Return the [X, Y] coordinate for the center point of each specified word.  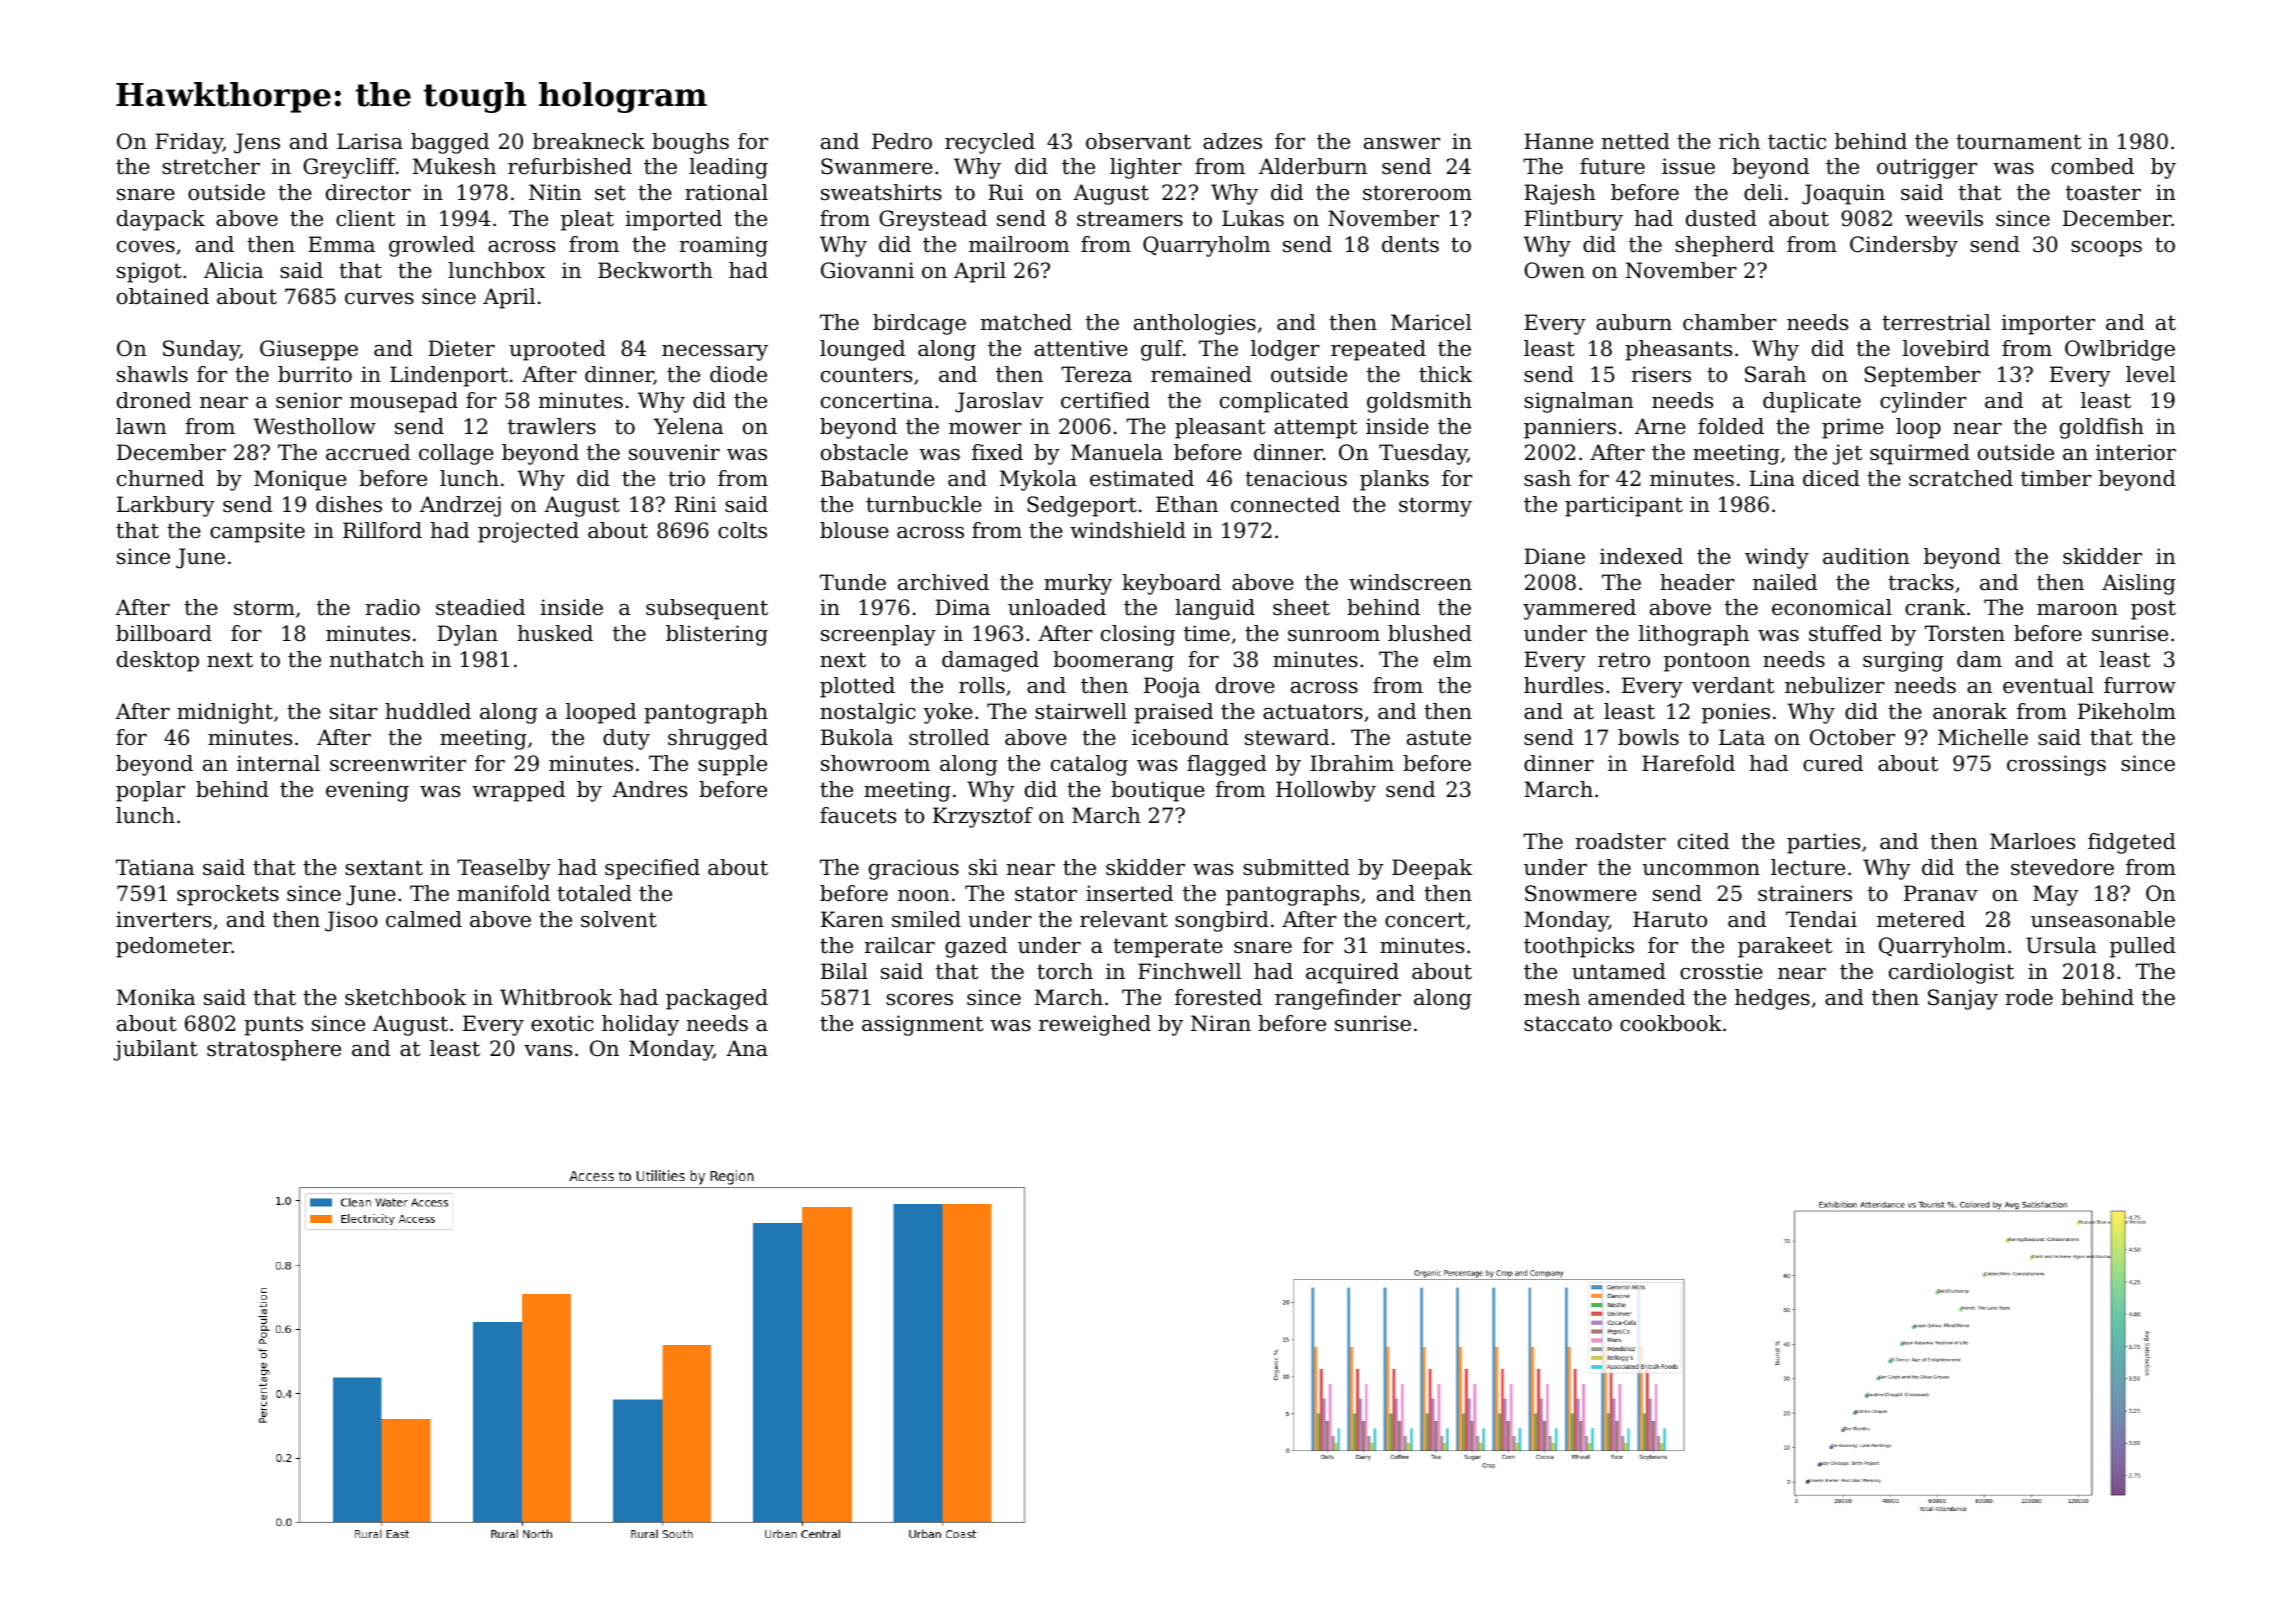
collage [456, 454]
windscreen [1410, 582]
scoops [2106, 249]
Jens [257, 143]
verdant [1733, 685]
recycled [990, 143]
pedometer [174, 947]
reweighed [1095, 1025]
